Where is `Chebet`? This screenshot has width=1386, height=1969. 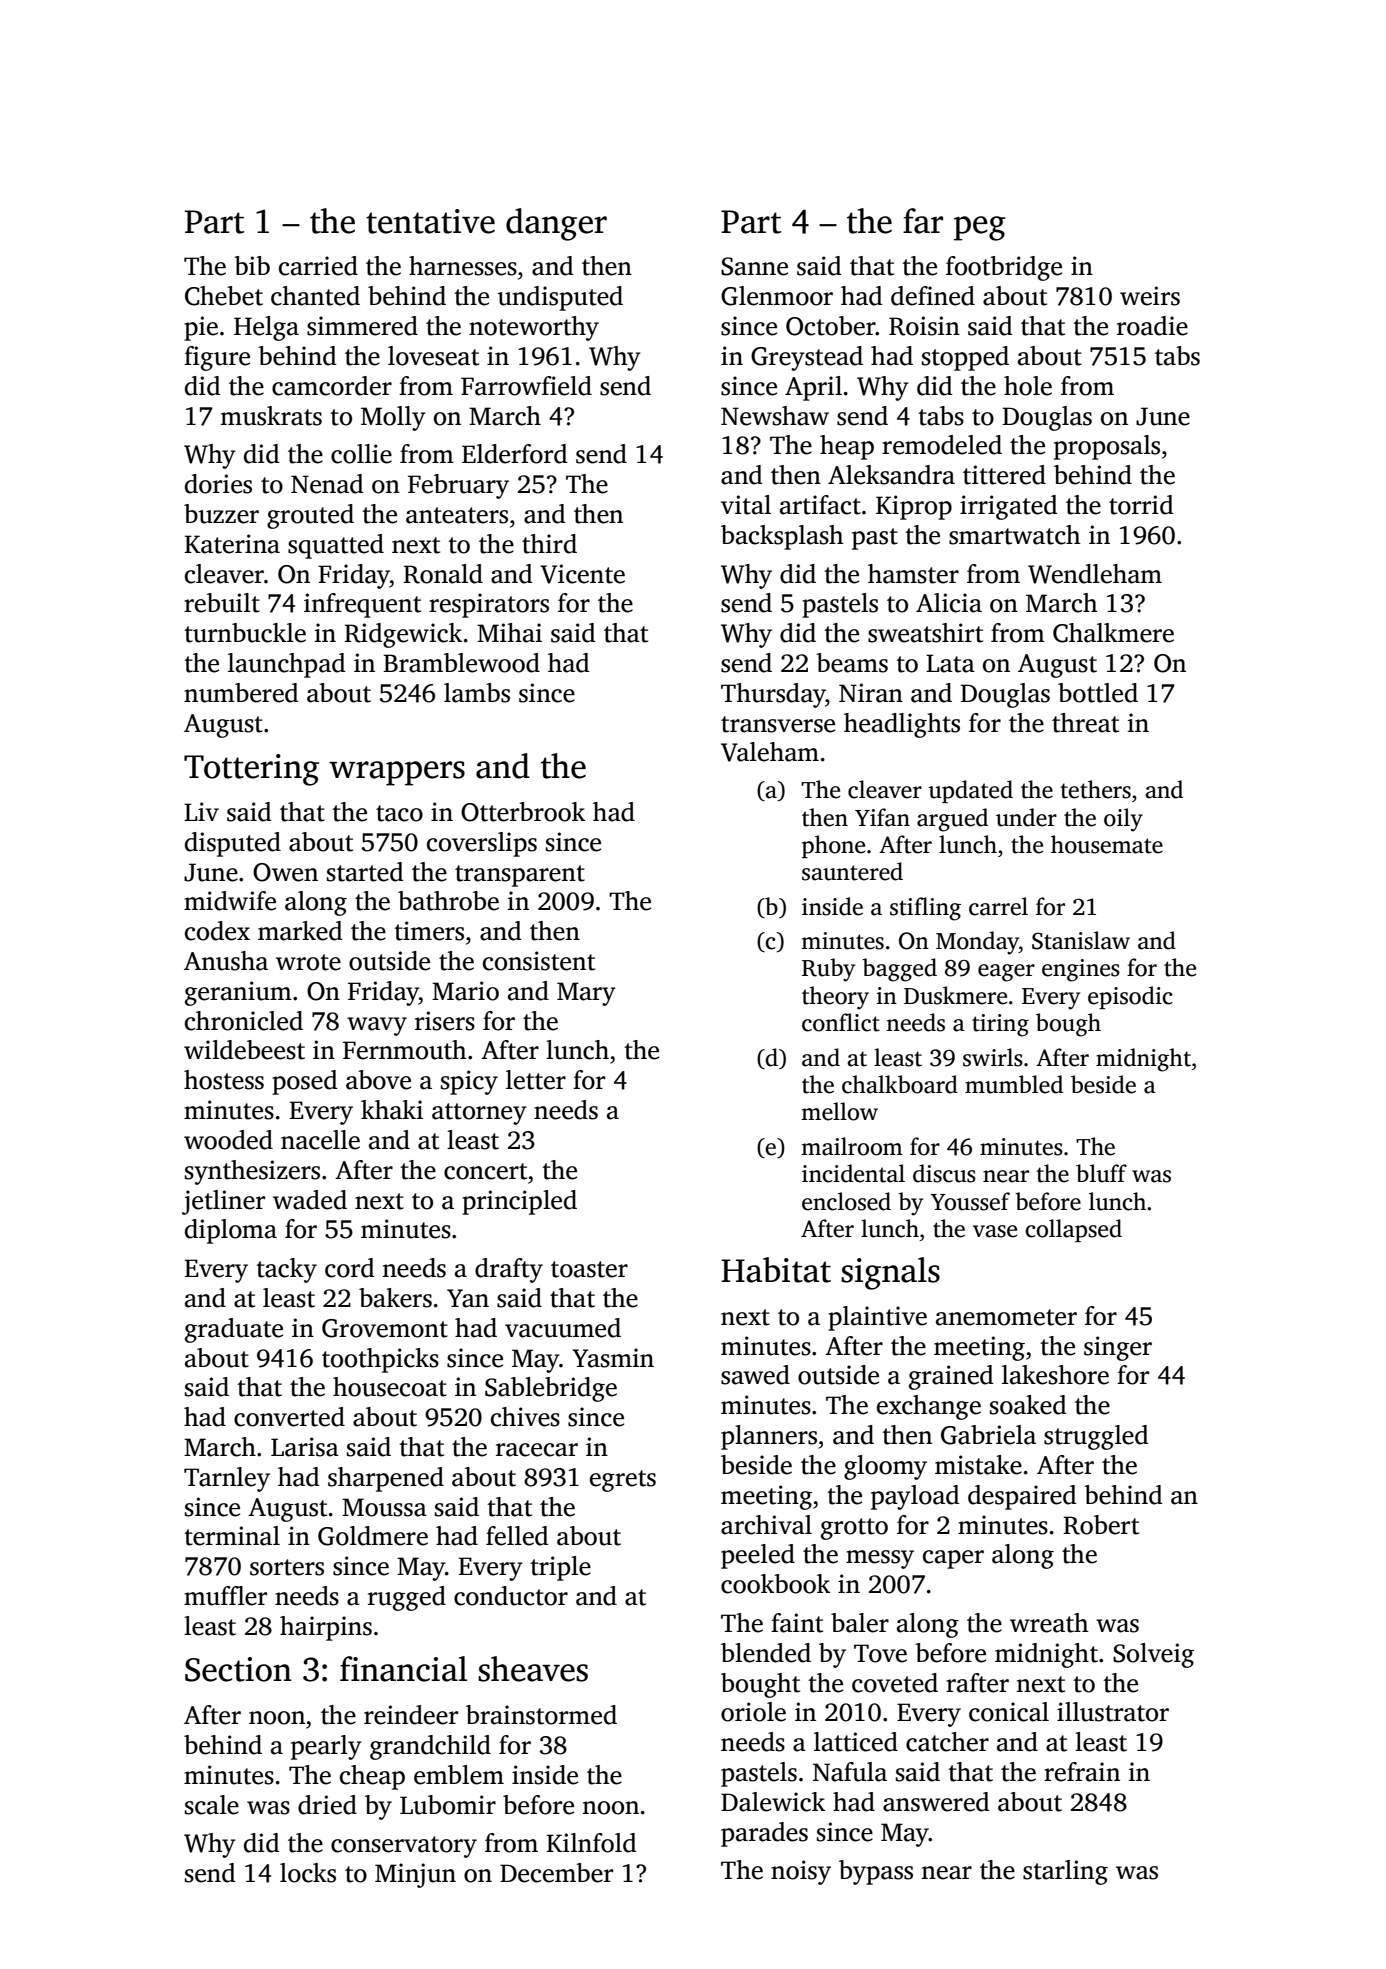
Chebet is located at coordinates (224, 296).
